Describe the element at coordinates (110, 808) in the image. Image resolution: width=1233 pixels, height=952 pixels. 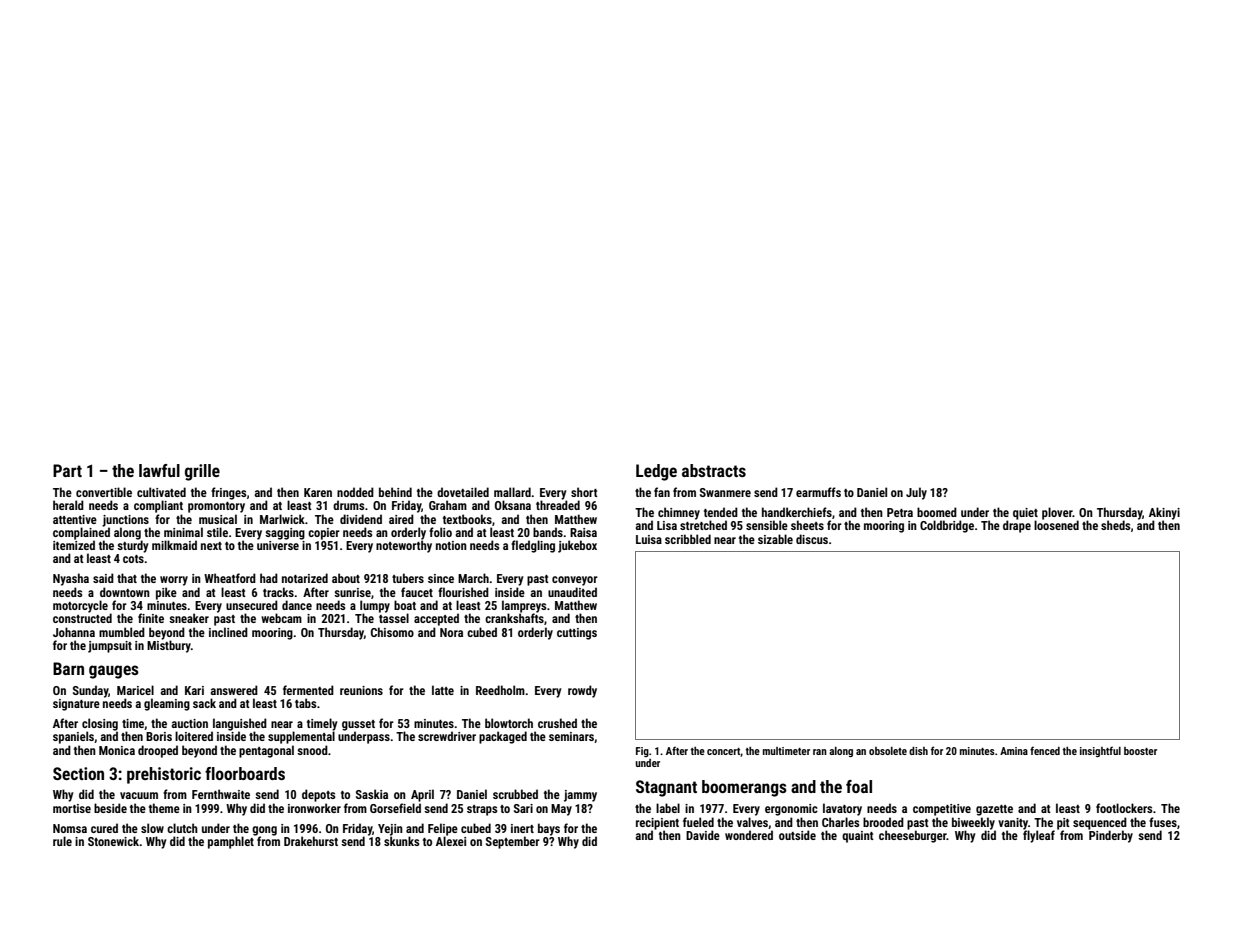
I see `beside` at that location.
